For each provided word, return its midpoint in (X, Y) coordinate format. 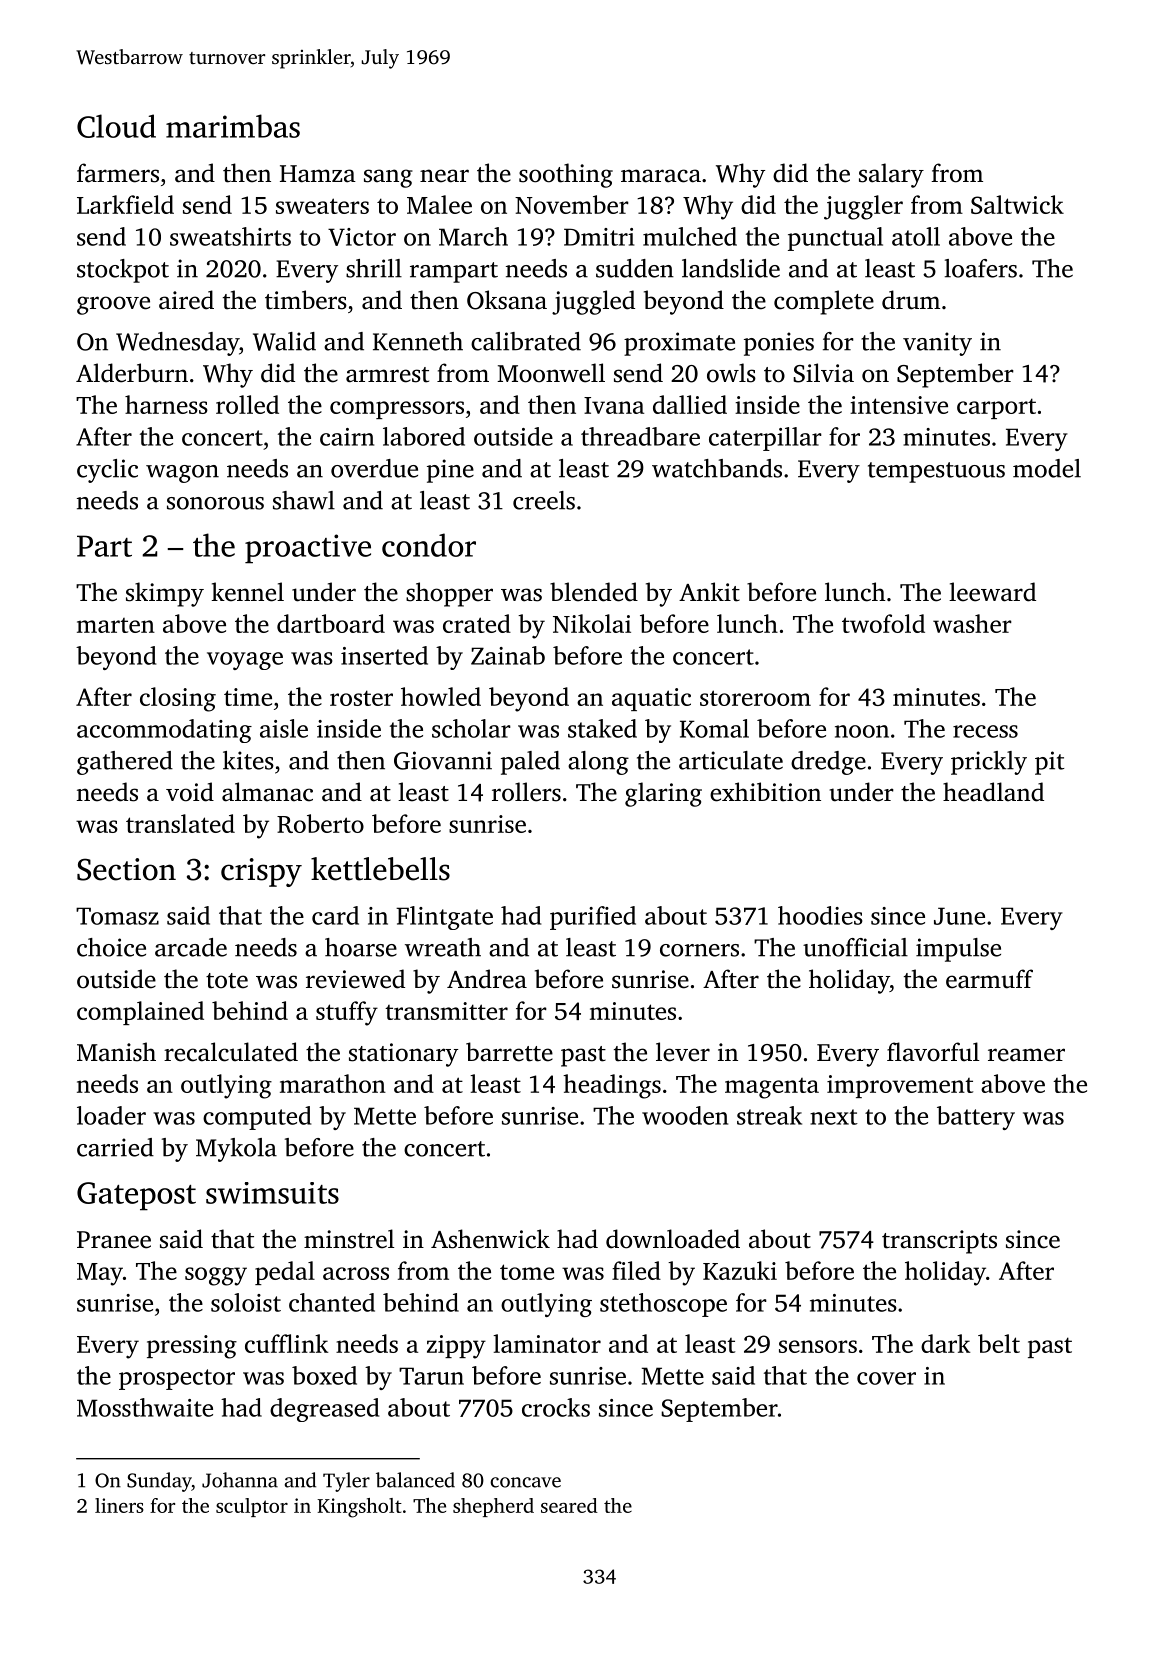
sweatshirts (230, 236)
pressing (192, 1347)
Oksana (507, 300)
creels (544, 500)
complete (824, 302)
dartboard (331, 623)
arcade (191, 947)
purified (593, 918)
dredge (828, 763)
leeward (992, 592)
